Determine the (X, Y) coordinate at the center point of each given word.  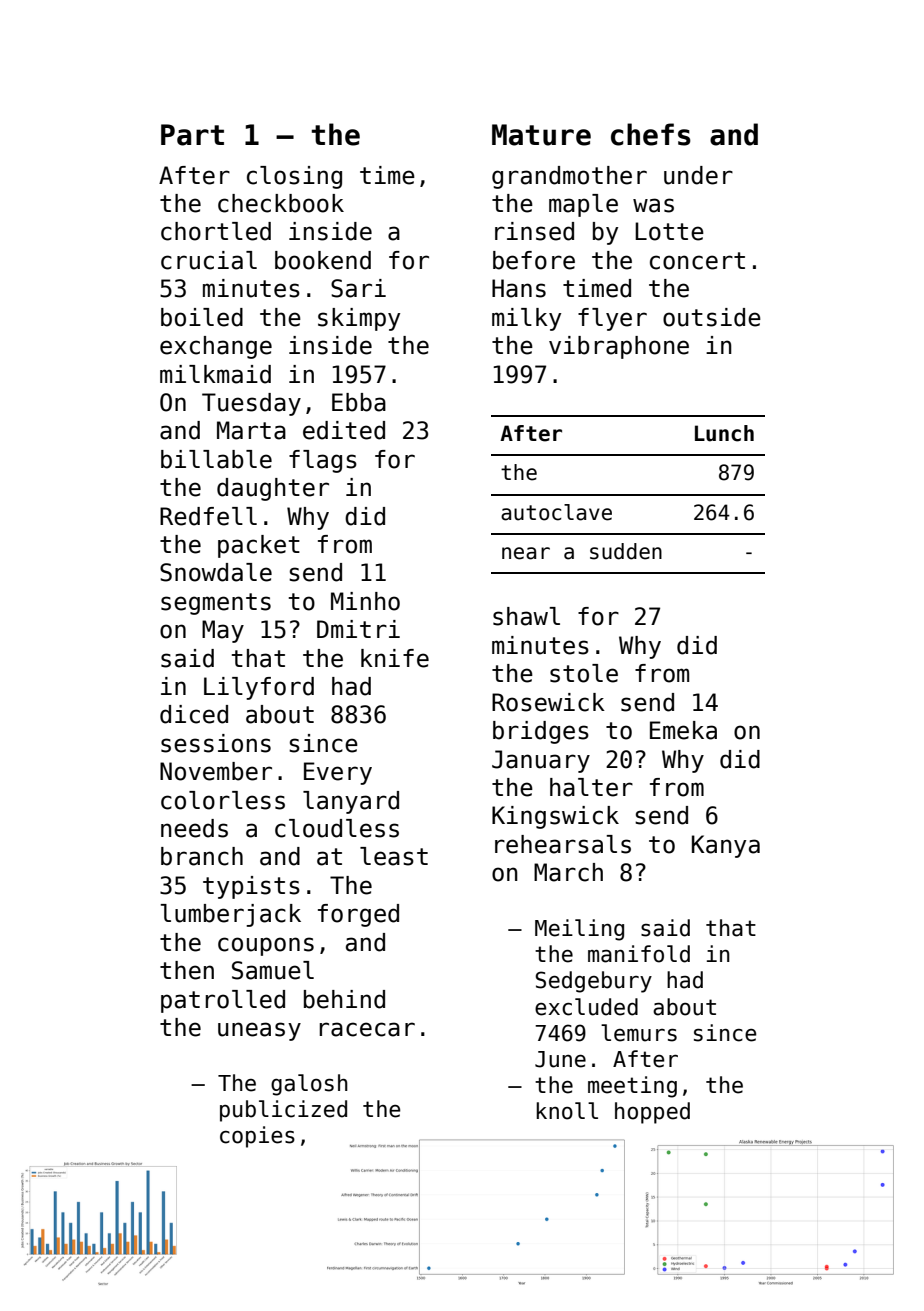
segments (216, 604)
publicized (283, 1111)
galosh (309, 1085)
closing (294, 177)
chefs (651, 134)
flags (323, 461)
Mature (541, 135)
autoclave (556, 512)
